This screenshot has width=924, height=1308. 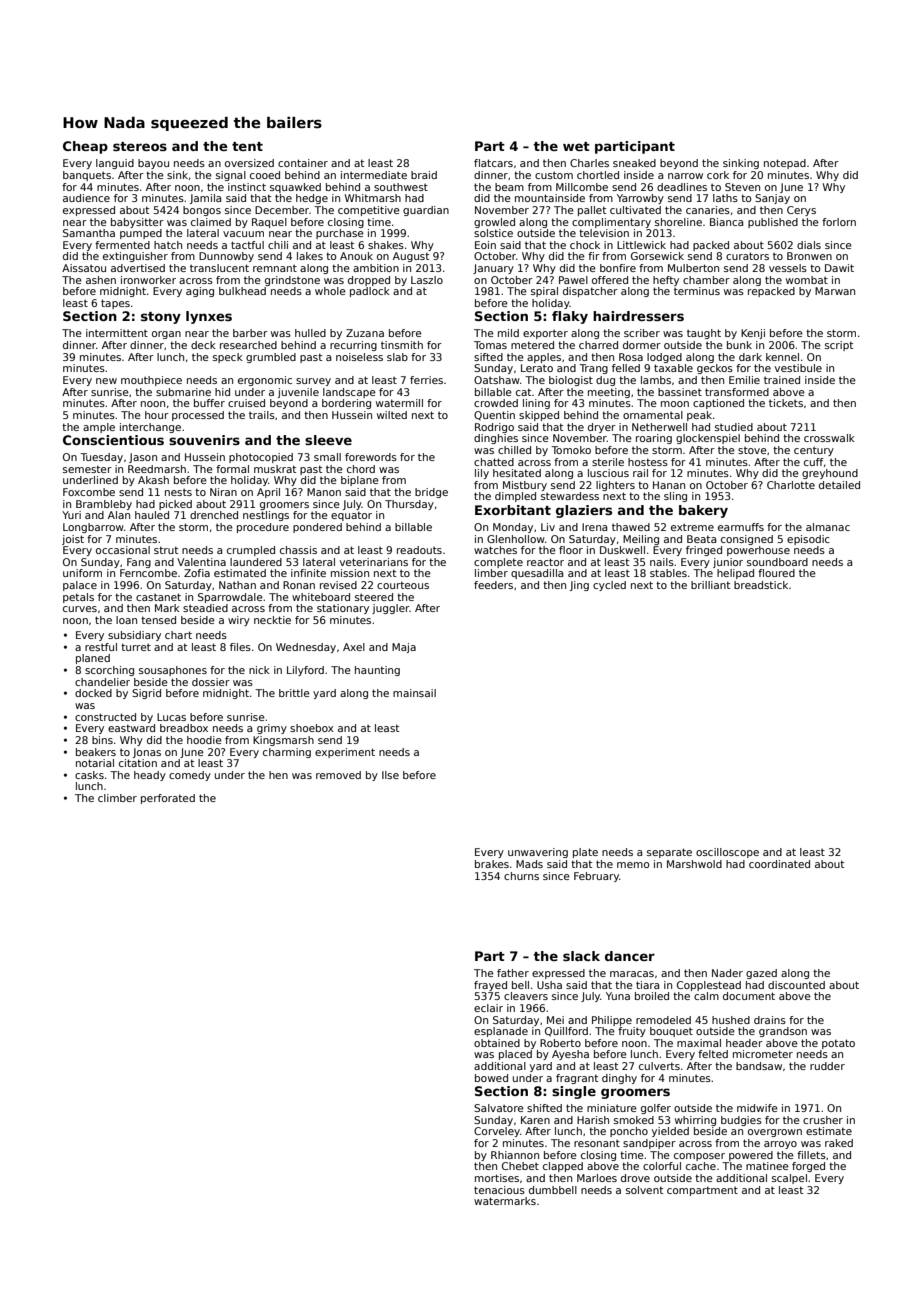 I want to click on brakes, so click(x=492, y=864).
